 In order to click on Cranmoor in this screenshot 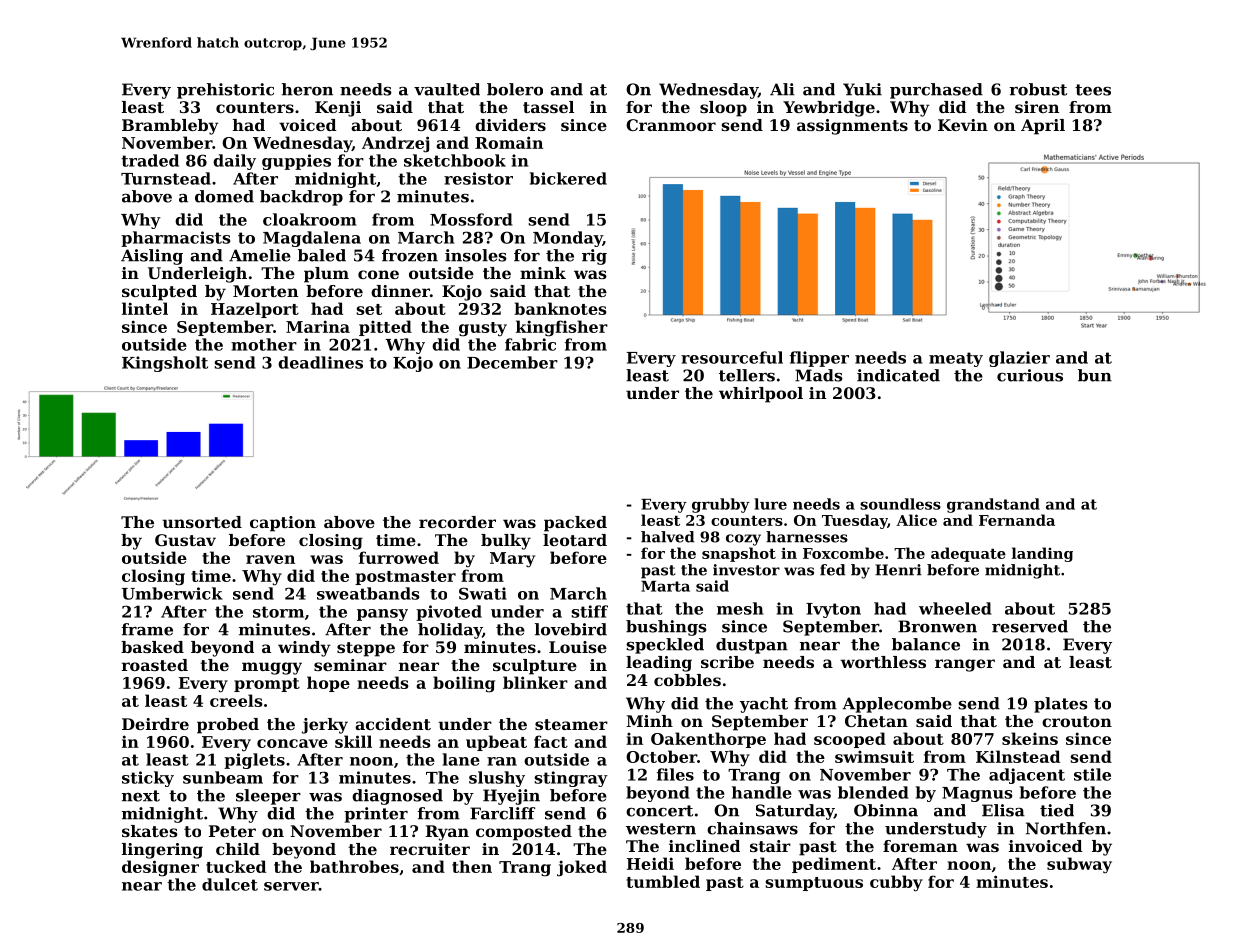, I will do `click(671, 125)`.
